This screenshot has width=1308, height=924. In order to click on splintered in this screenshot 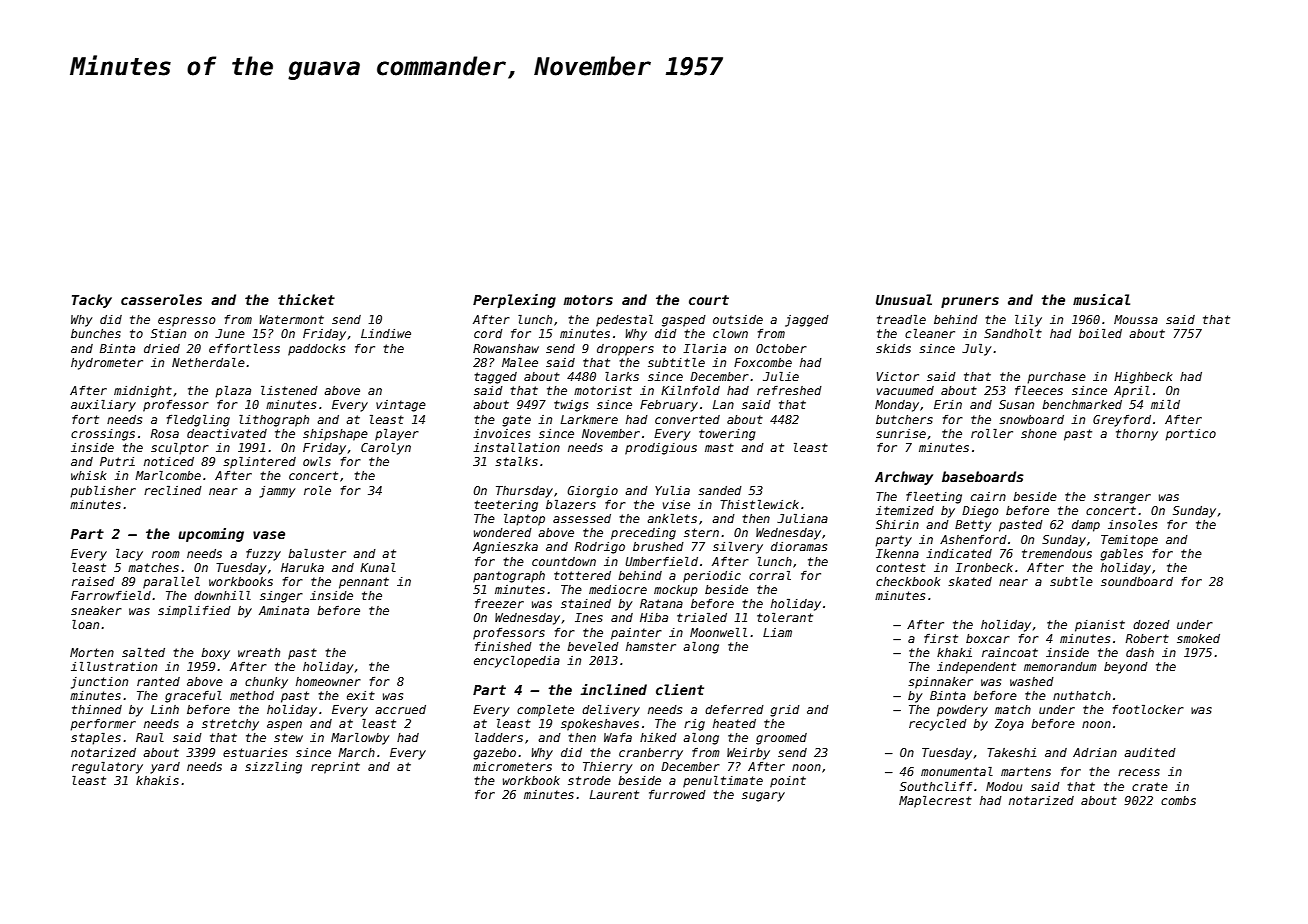, I will do `click(259, 463)`.
